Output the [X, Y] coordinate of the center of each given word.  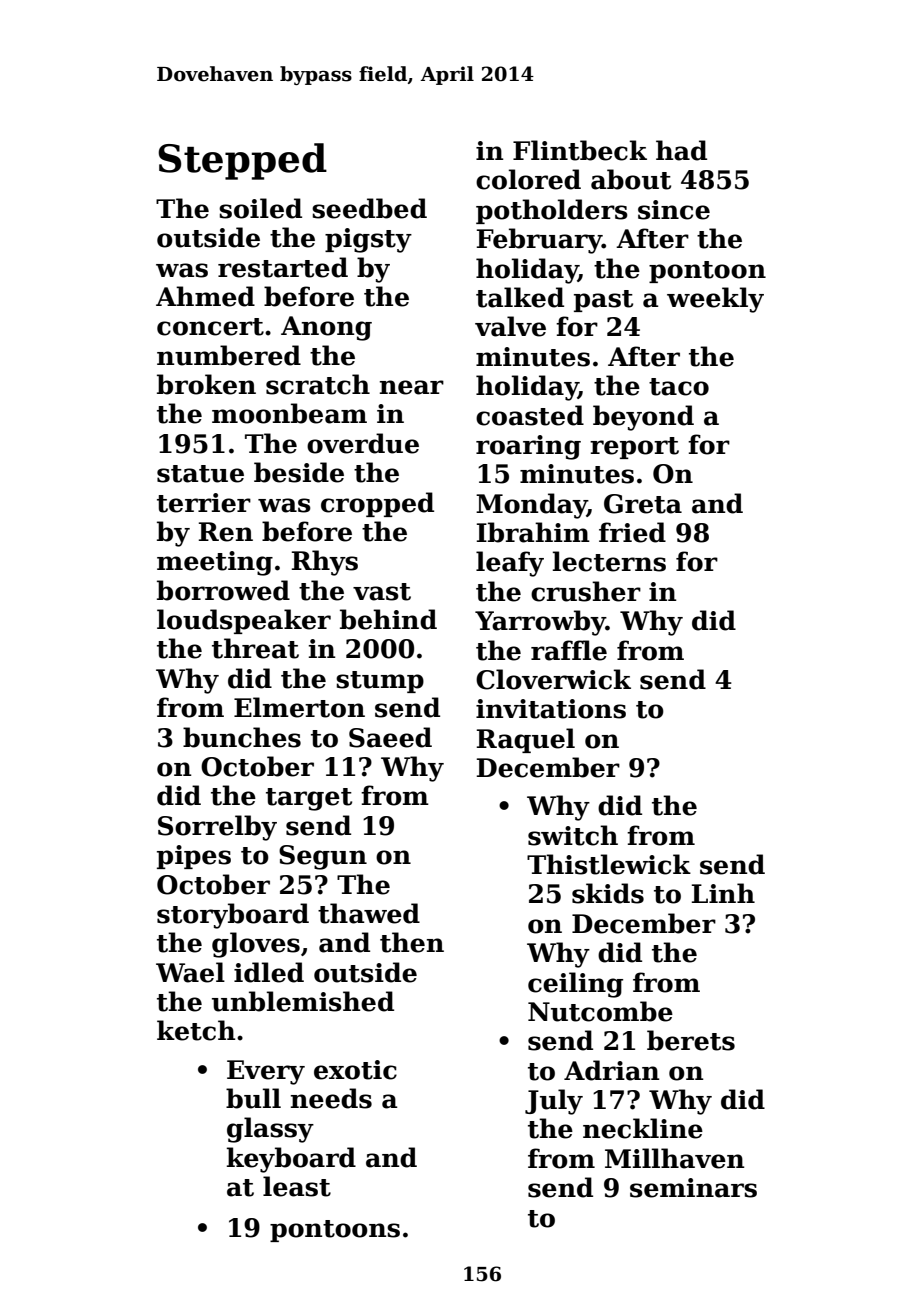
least [297, 1186]
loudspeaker [244, 621]
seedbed [369, 208]
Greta [643, 504]
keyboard [291, 1160]
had [681, 150]
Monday [531, 506]
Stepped [242, 161]
